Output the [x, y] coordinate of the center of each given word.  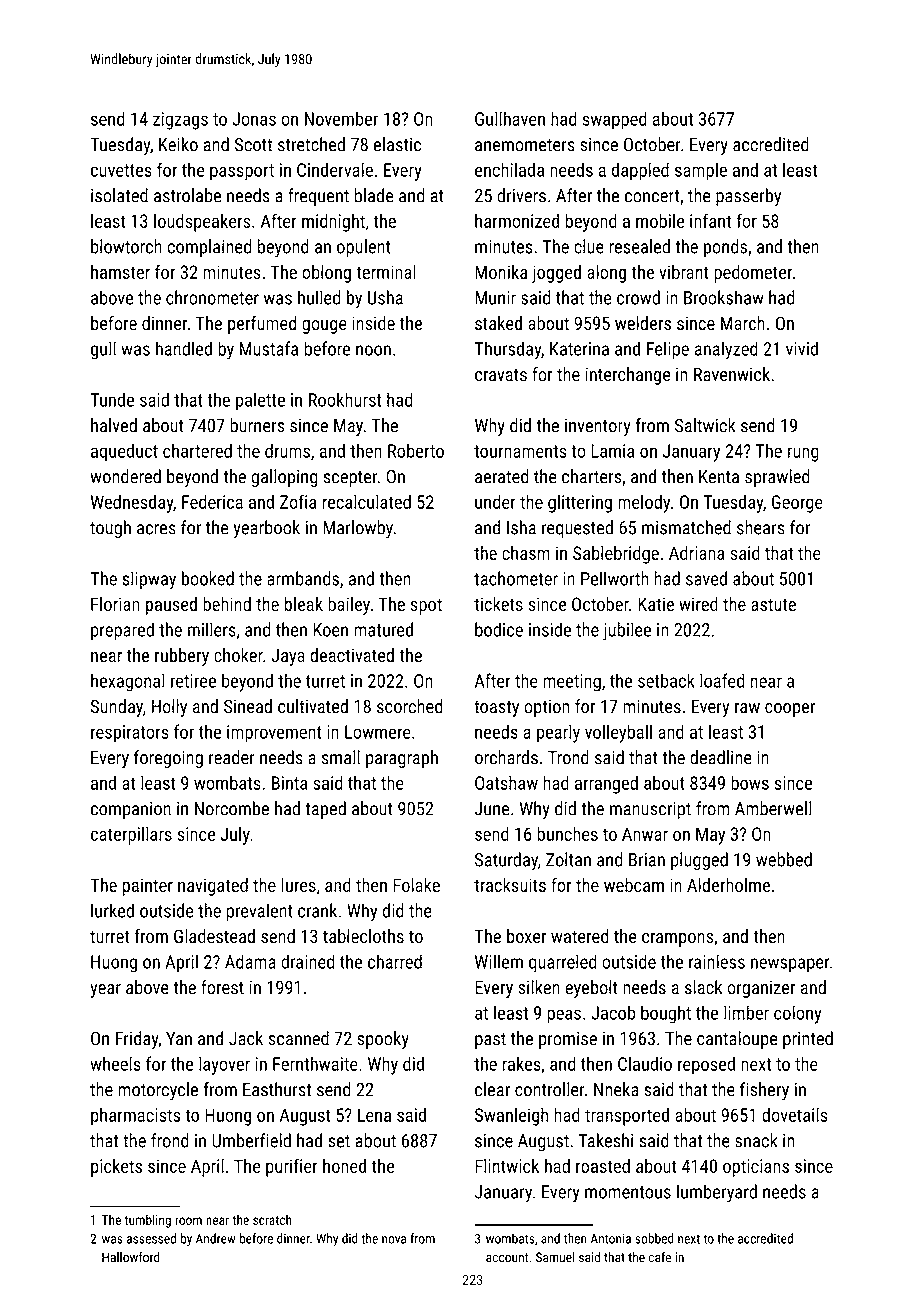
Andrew [216, 1238]
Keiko [178, 144]
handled [184, 348]
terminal [386, 272]
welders [643, 323]
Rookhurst [345, 399]
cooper [790, 710]
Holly [169, 708]
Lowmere [378, 732]
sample [701, 171]
